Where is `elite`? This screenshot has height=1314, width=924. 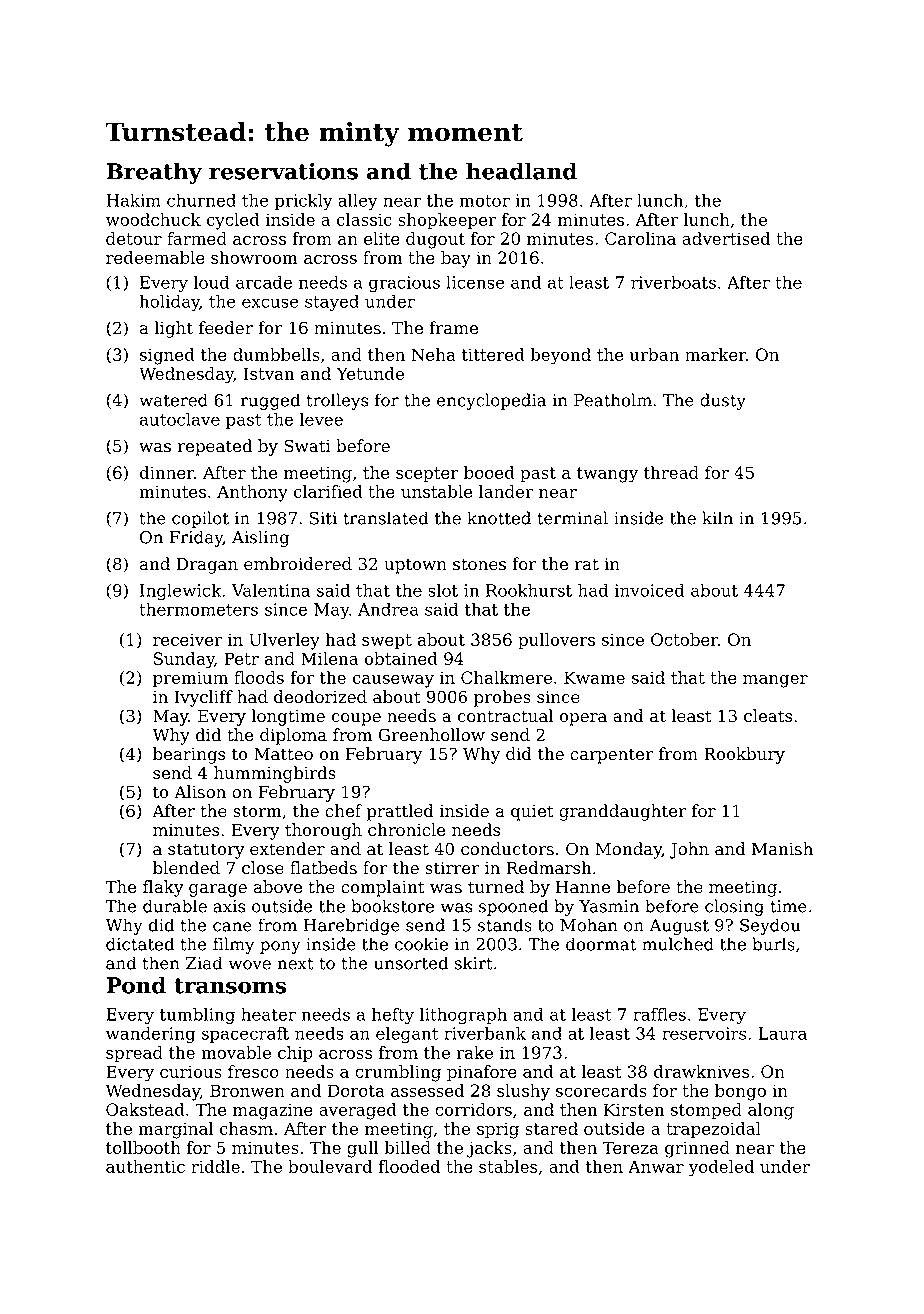 elite is located at coordinates (382, 238).
